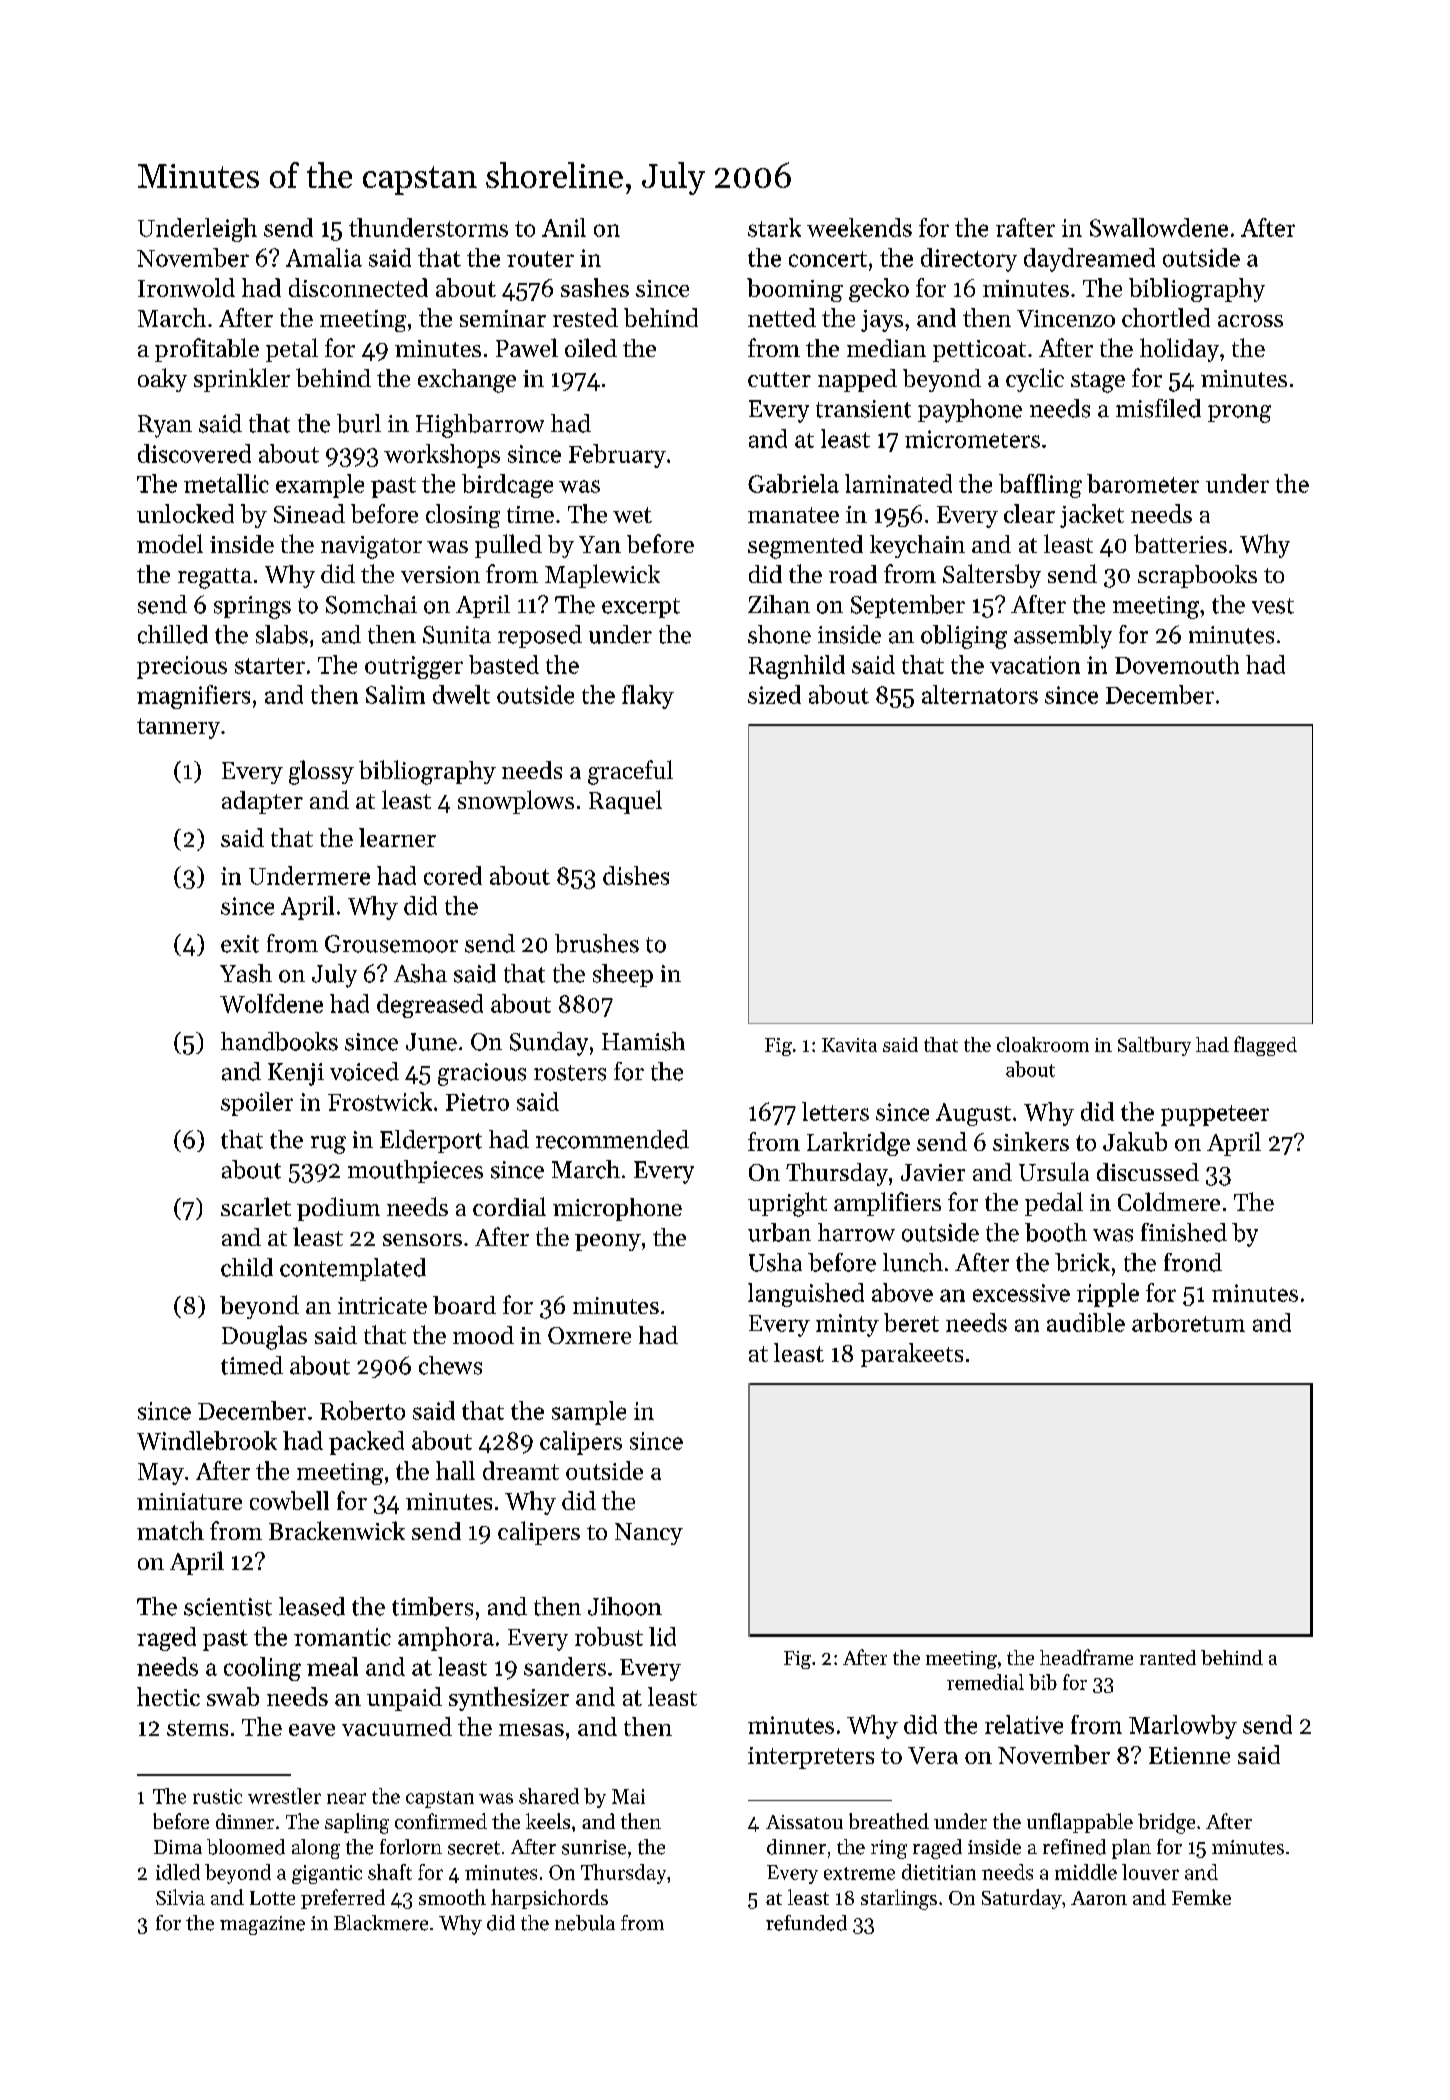 Image resolution: width=1450 pixels, height=2100 pixels. Describe the element at coordinates (1177, 664) in the screenshot. I see `Dovemouth` at that location.
